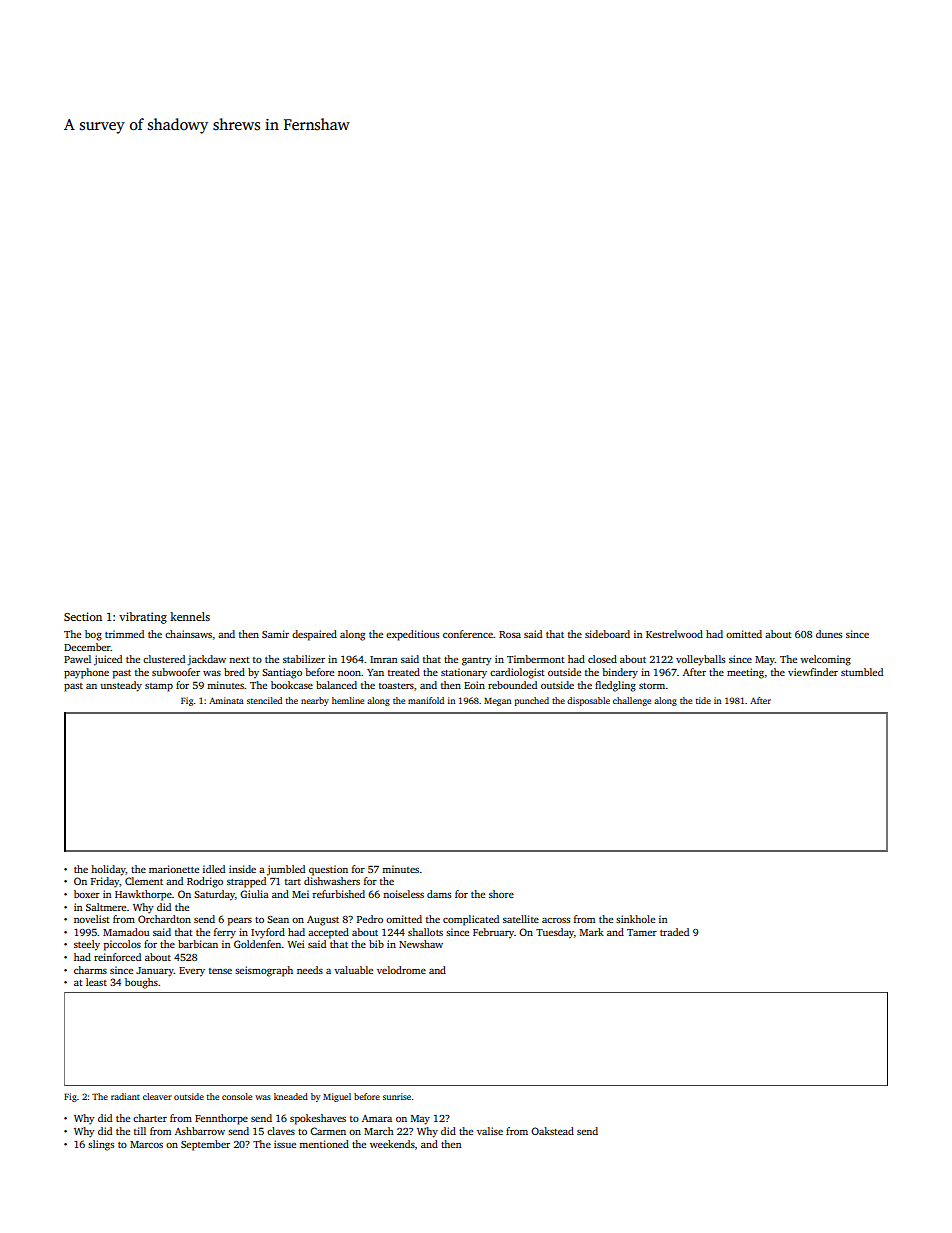 The image size is (952, 1233). I want to click on trimmed, so click(124, 634).
